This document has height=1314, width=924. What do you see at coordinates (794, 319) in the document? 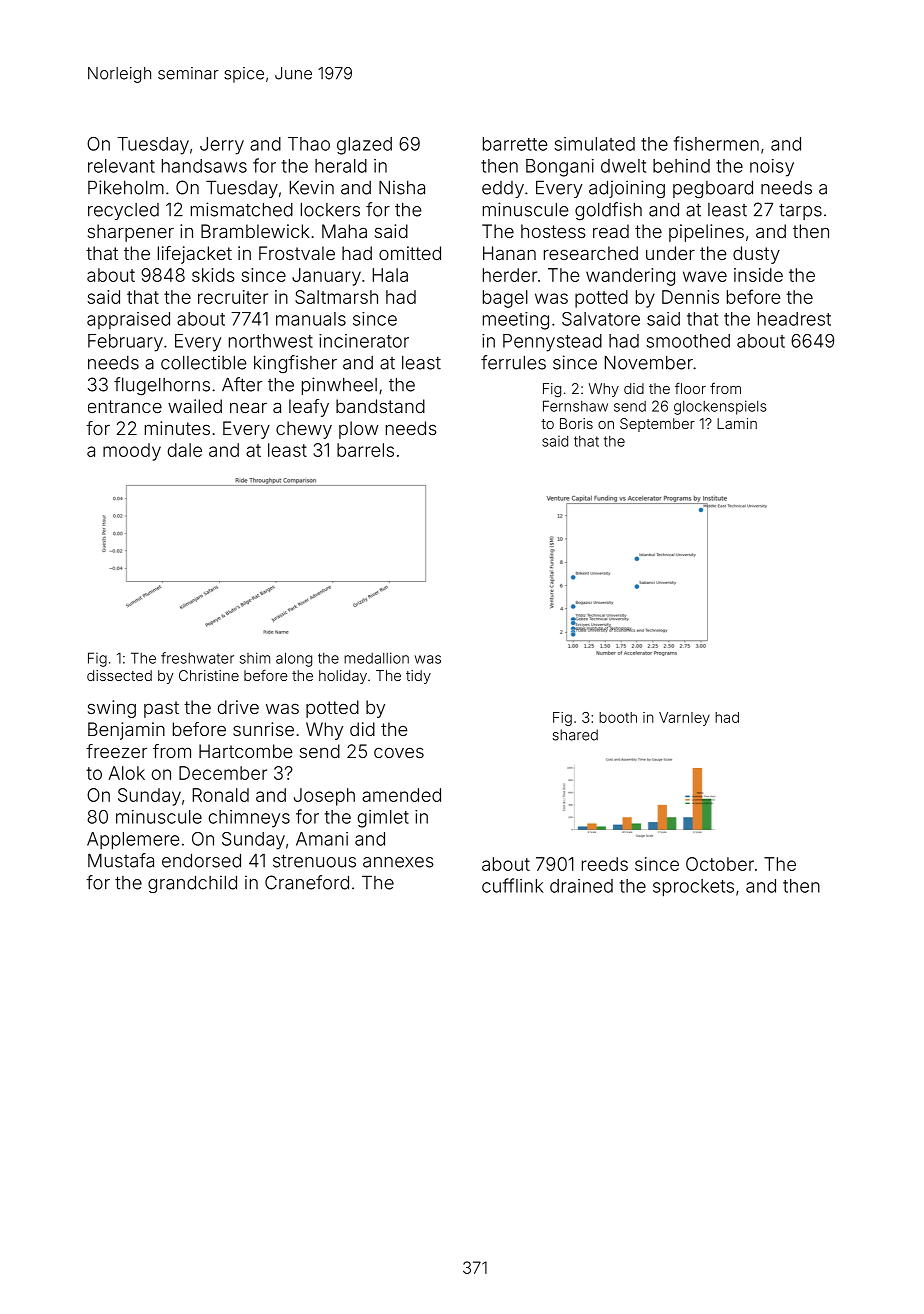
I see `headrest` at bounding box center [794, 319].
